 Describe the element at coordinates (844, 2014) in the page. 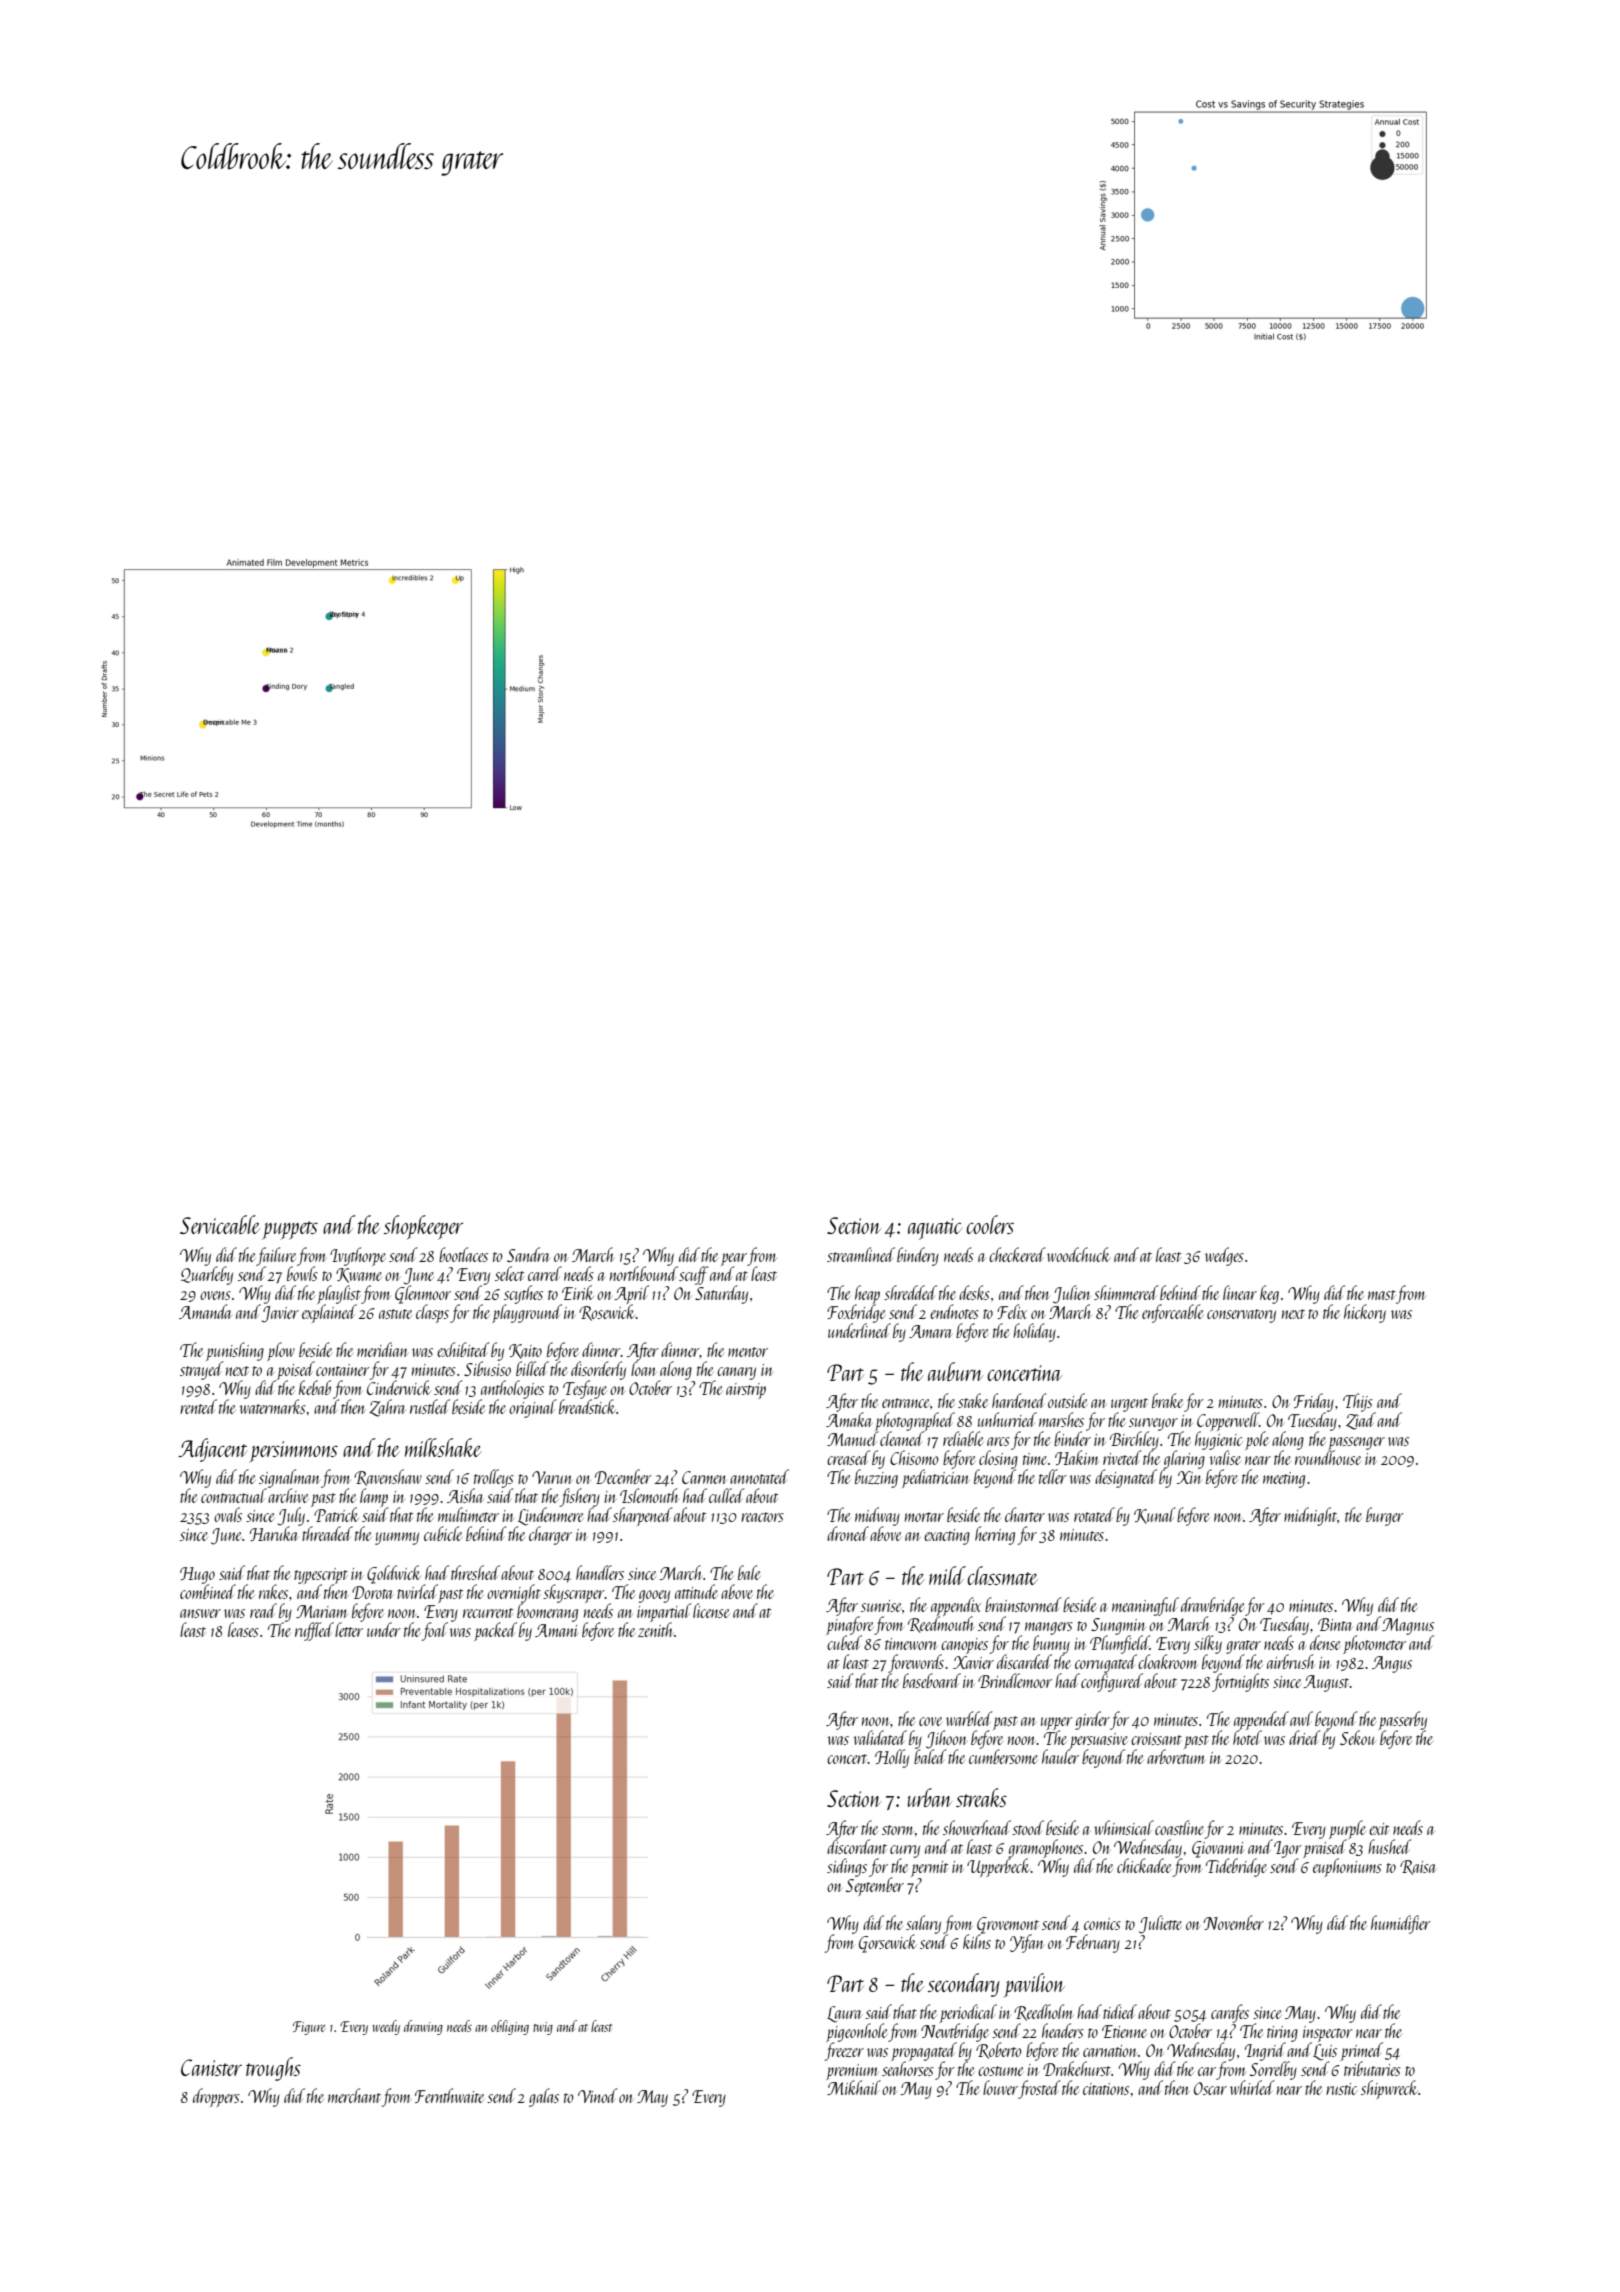

I see `Laura` at that location.
